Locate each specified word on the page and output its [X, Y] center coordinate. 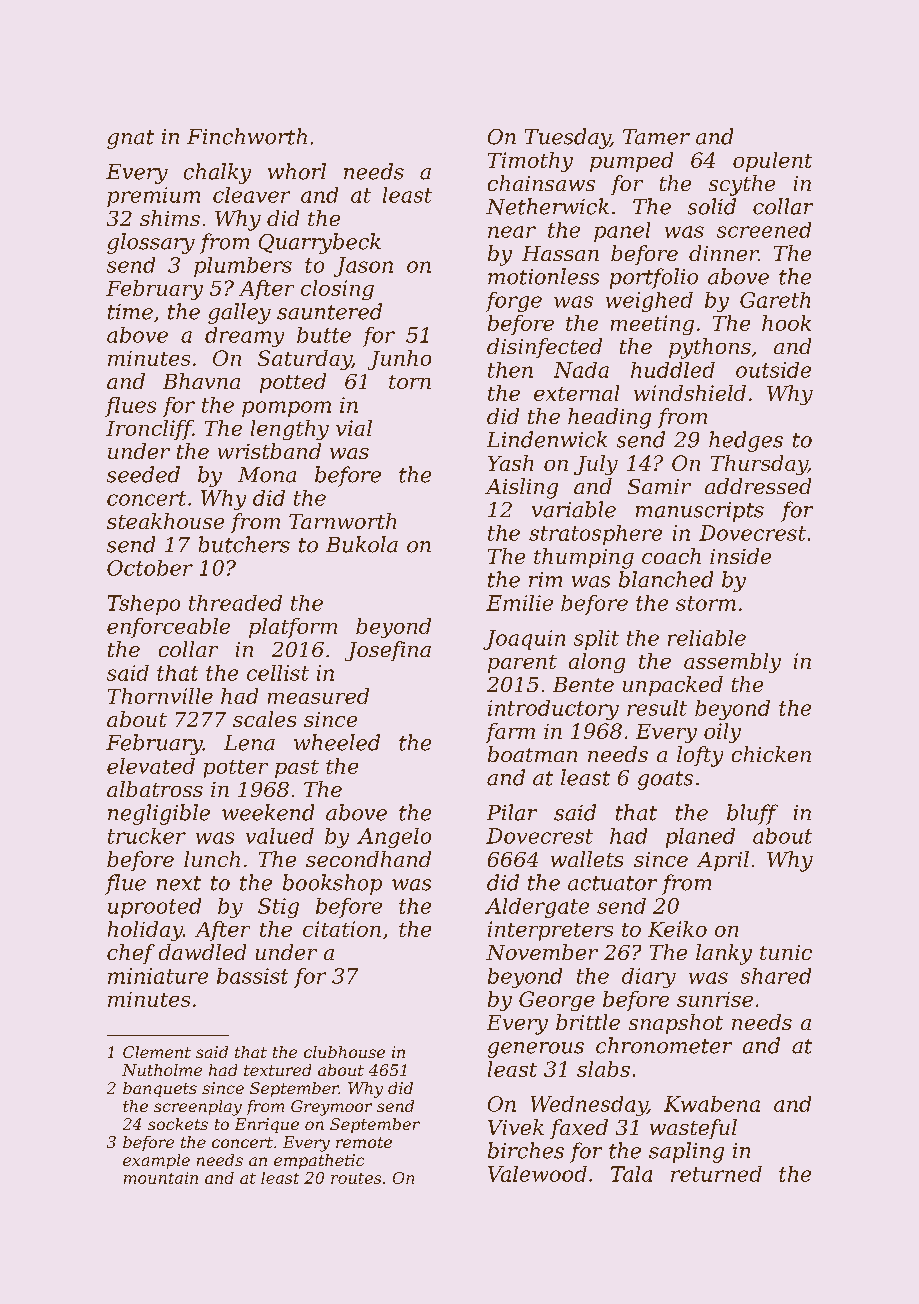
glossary [151, 243]
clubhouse [344, 1052]
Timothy [530, 162]
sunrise [715, 999]
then [510, 370]
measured [318, 696]
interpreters [550, 931]
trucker [147, 836]
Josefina [388, 651]
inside [740, 556]
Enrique [267, 1125]
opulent [772, 162]
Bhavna [201, 381]
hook [786, 323]
